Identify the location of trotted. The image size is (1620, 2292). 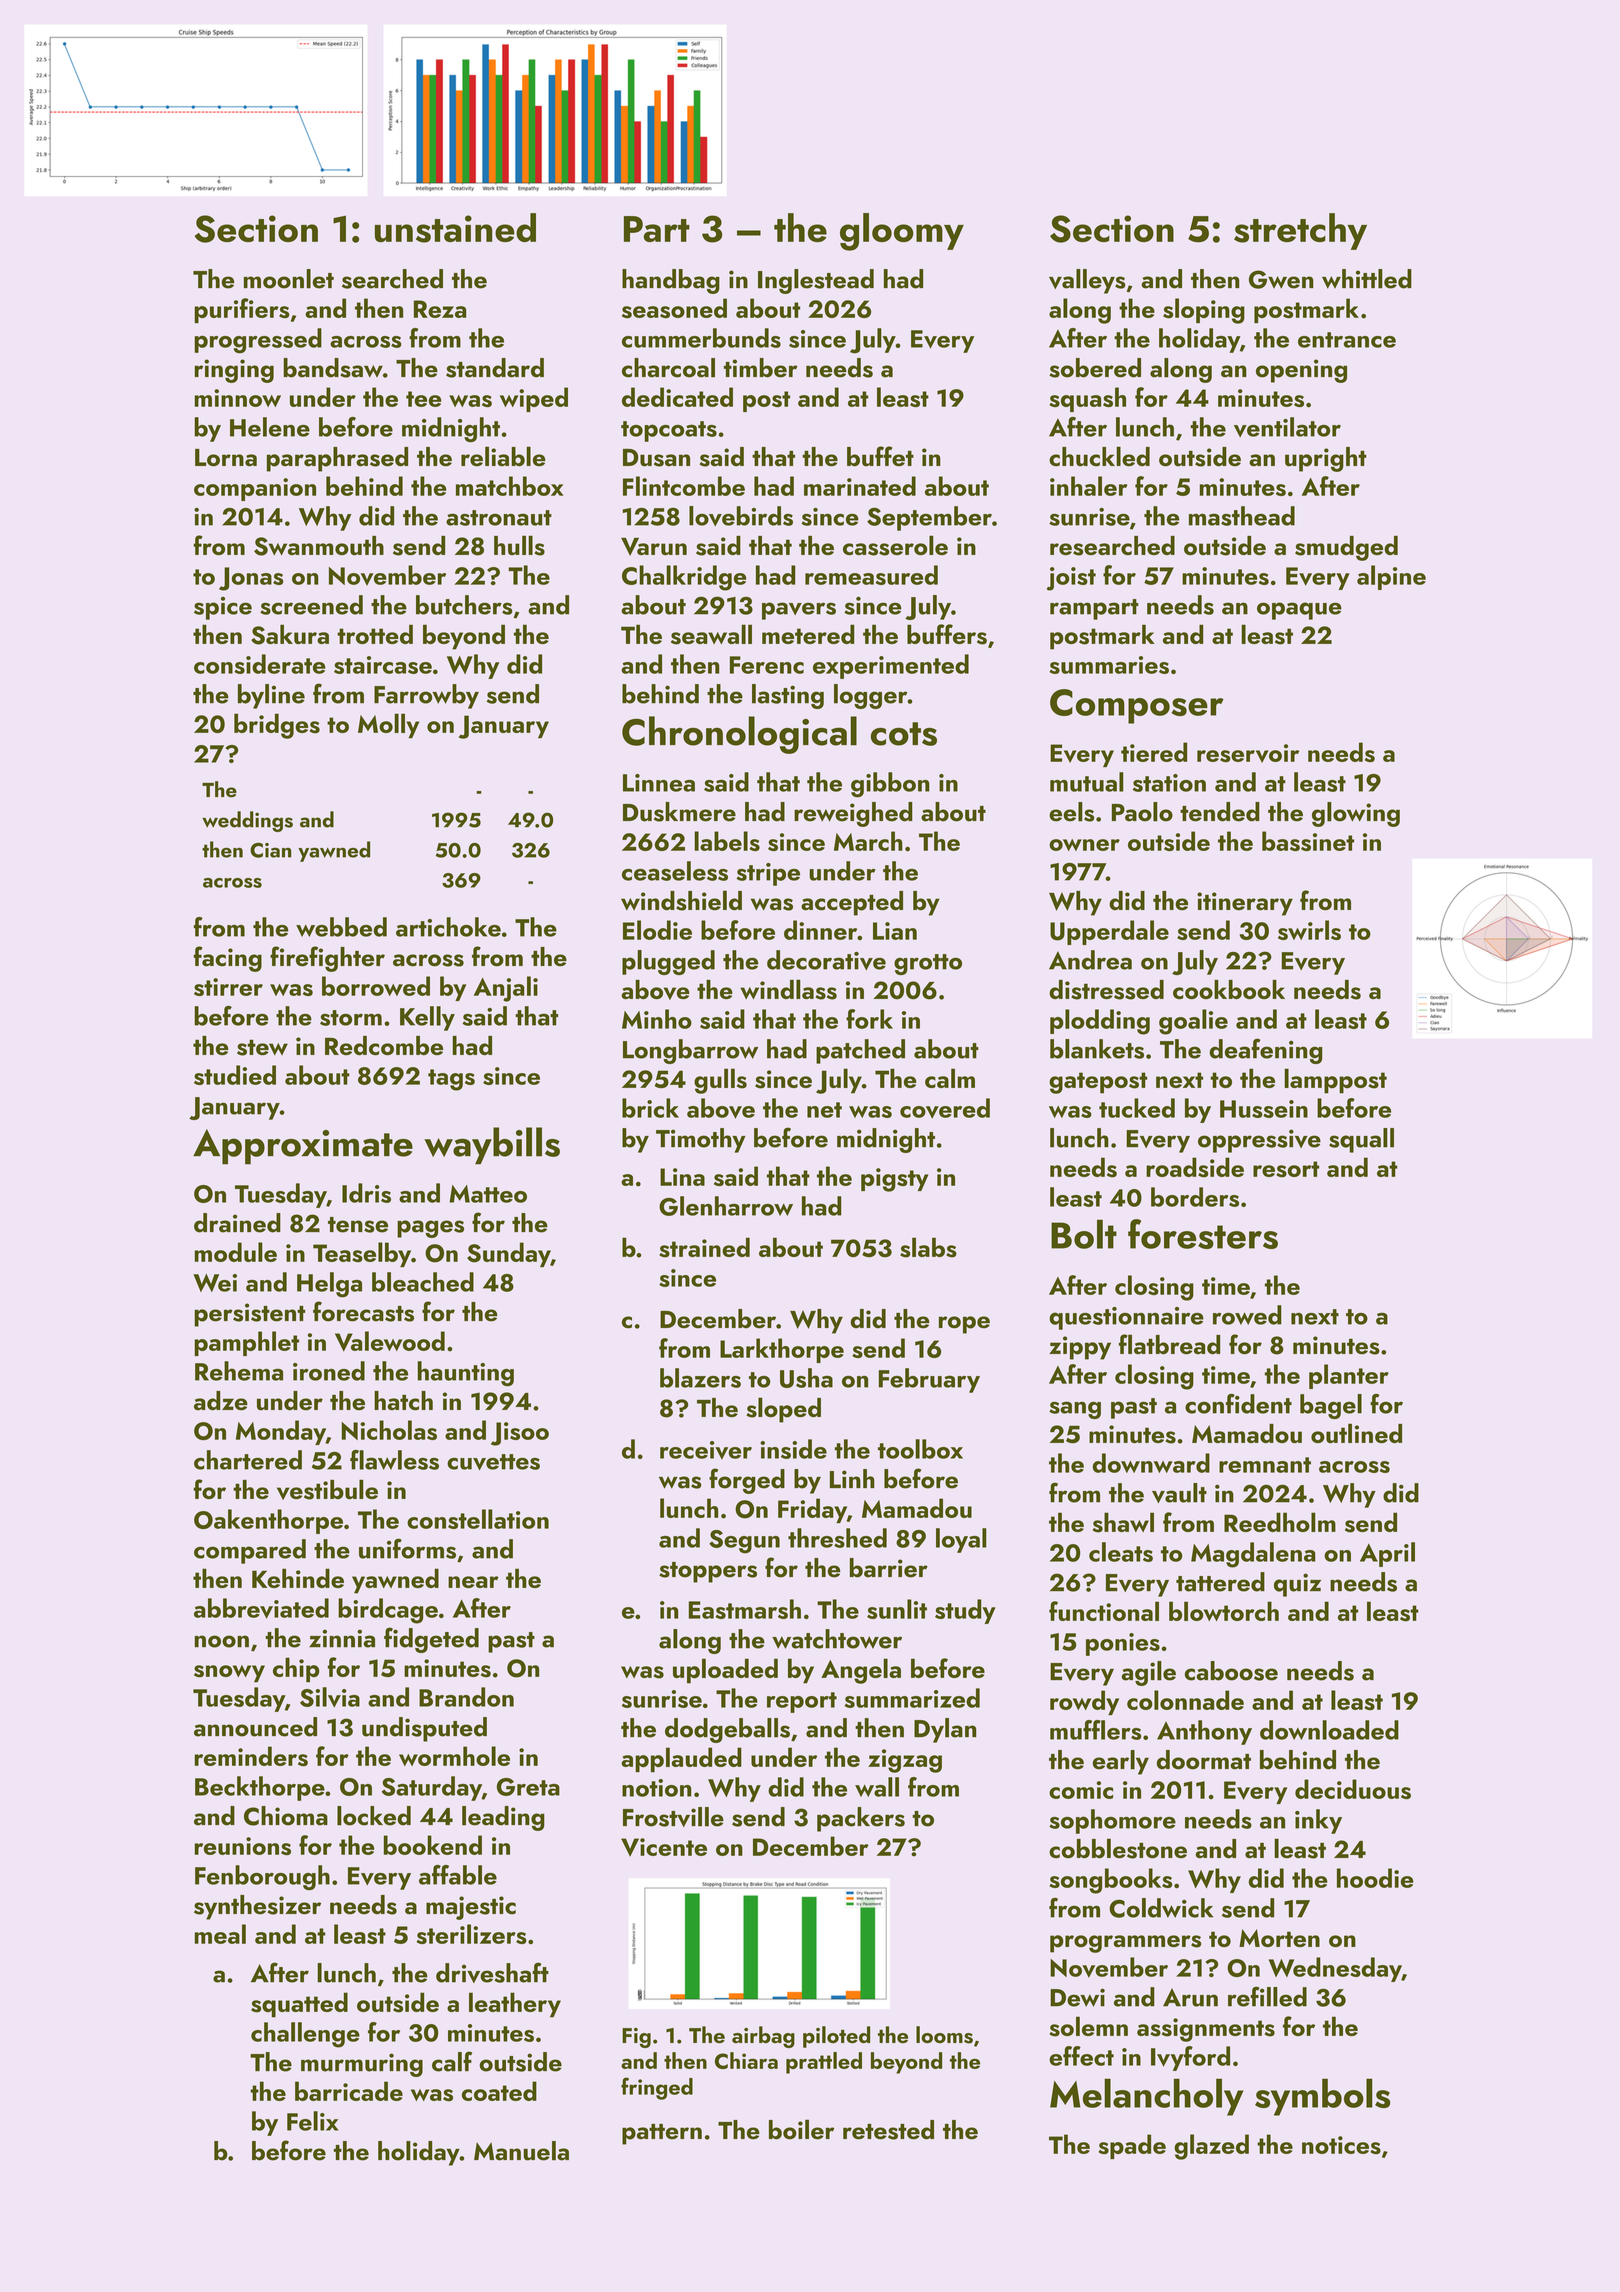
(375, 634).
